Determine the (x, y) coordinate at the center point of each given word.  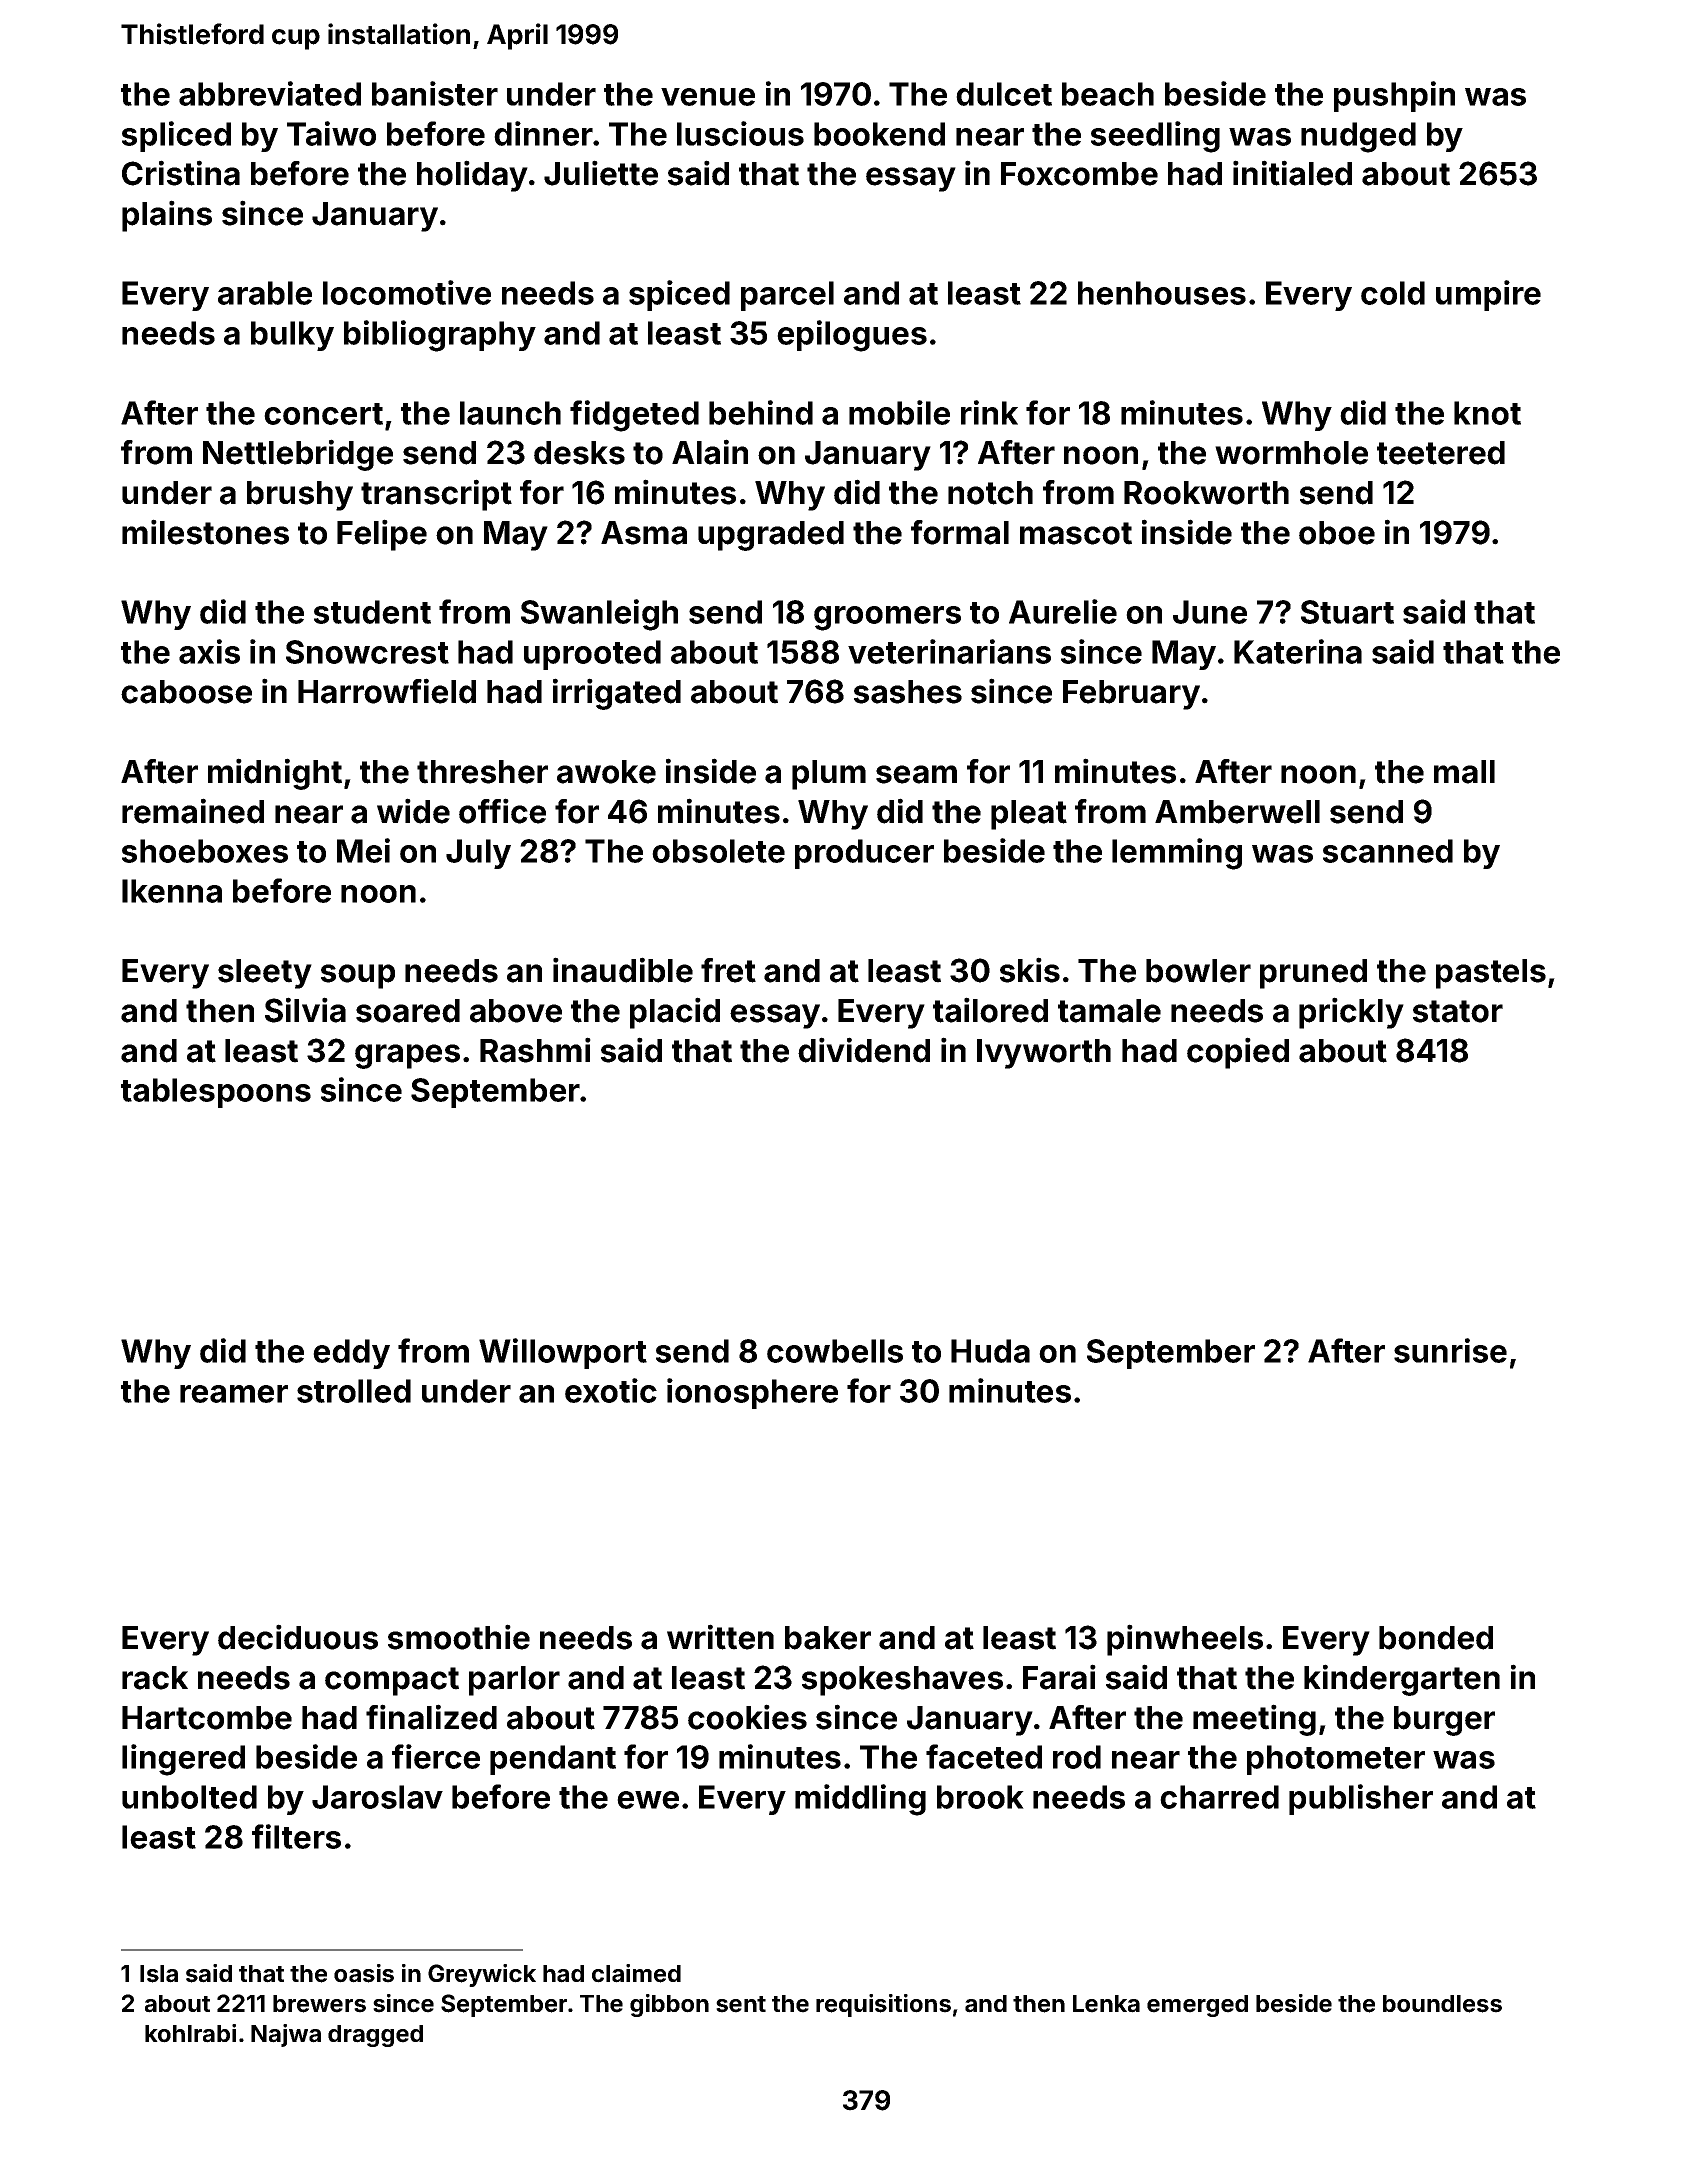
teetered (1441, 453)
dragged (375, 2036)
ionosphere (752, 1393)
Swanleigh (599, 615)
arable (265, 293)
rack (155, 1678)
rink (989, 412)
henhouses (1162, 293)
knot (1487, 413)
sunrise (1450, 1350)
